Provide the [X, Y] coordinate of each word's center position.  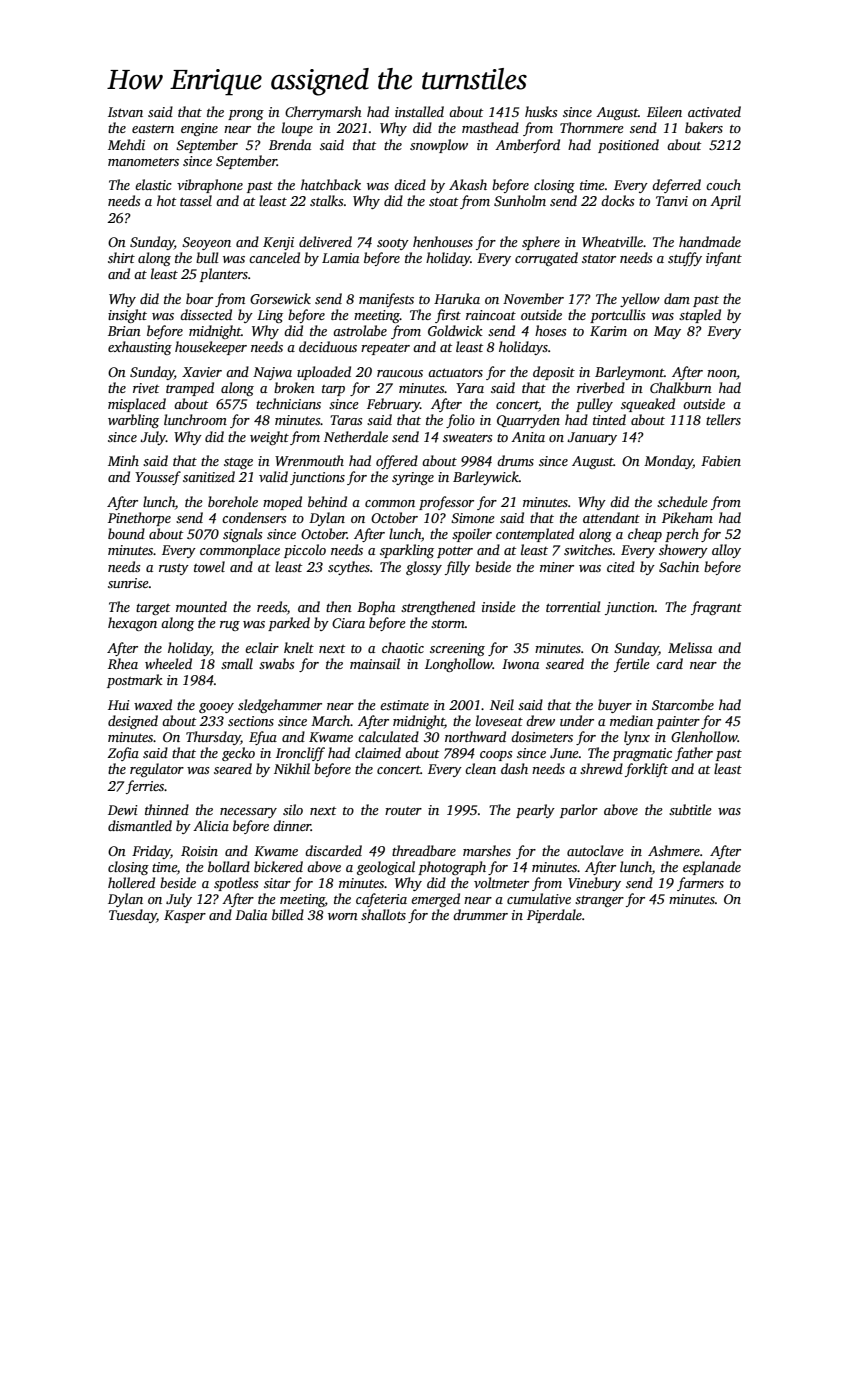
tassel [196, 200]
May [667, 332]
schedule [682, 501]
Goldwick [455, 330]
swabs [277, 663]
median [631, 720]
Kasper [185, 916]
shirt [121, 257]
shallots [383, 914]
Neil [502, 704]
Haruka [457, 298]
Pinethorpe [139, 519]
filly [457, 568]
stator [599, 259]
